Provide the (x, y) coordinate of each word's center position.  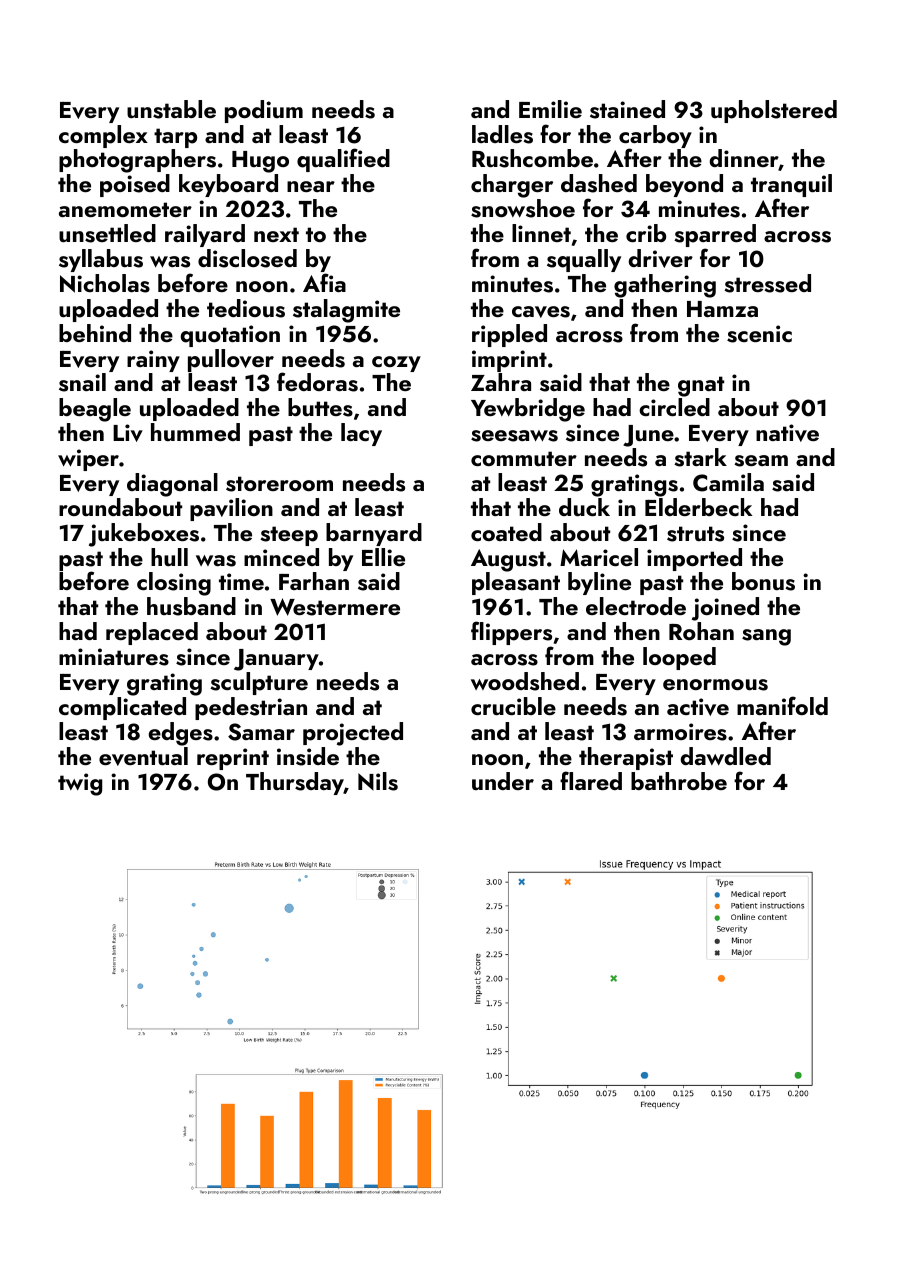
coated (506, 532)
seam (761, 461)
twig (80, 784)
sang (766, 637)
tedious (246, 308)
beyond (684, 185)
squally (584, 260)
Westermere (335, 607)
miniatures (114, 657)
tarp (175, 138)
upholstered (774, 111)
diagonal (172, 485)
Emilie (550, 109)
